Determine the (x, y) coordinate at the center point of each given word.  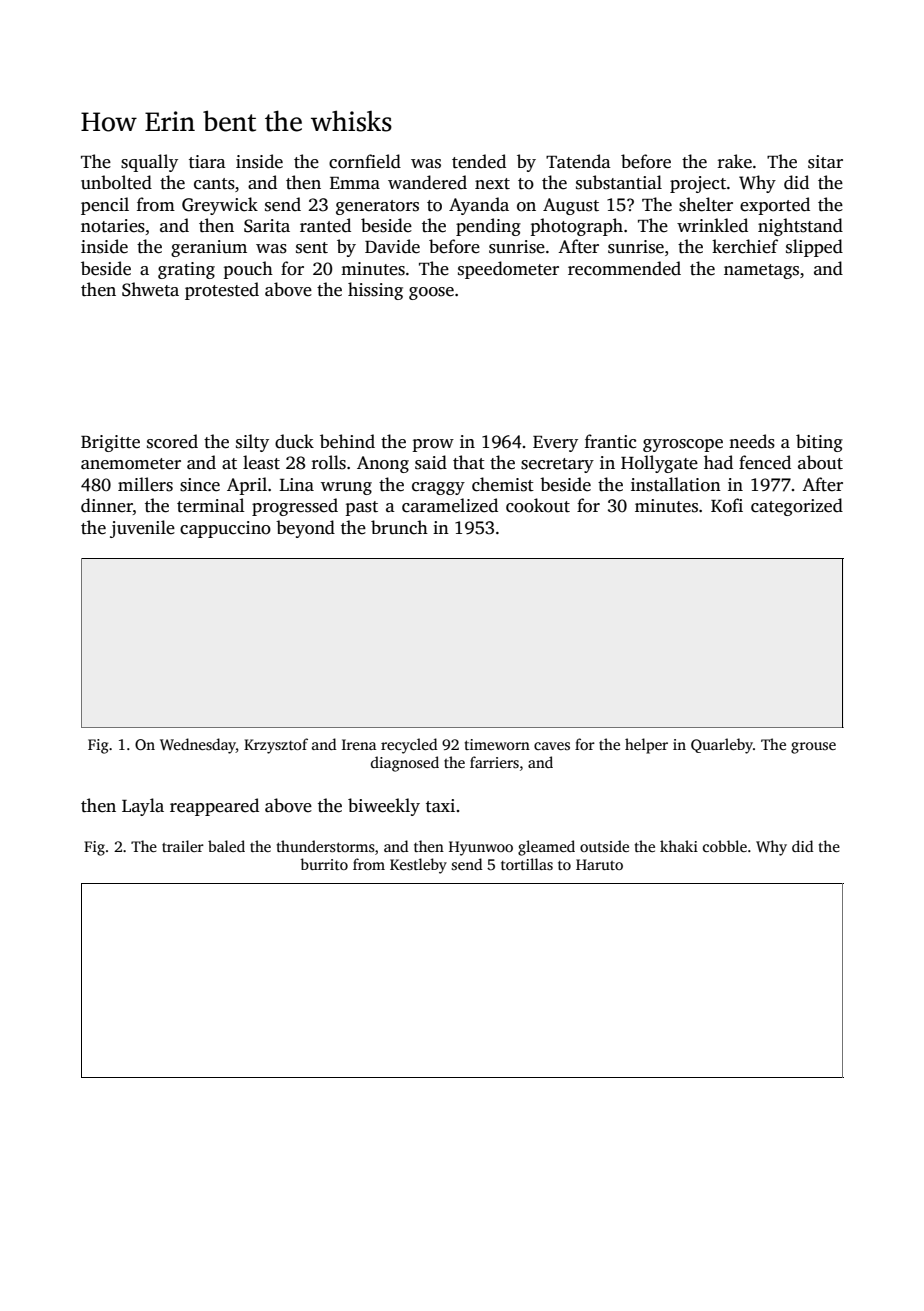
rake (735, 161)
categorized (797, 507)
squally (149, 163)
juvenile (142, 529)
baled (226, 846)
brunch (399, 527)
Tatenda (578, 161)
